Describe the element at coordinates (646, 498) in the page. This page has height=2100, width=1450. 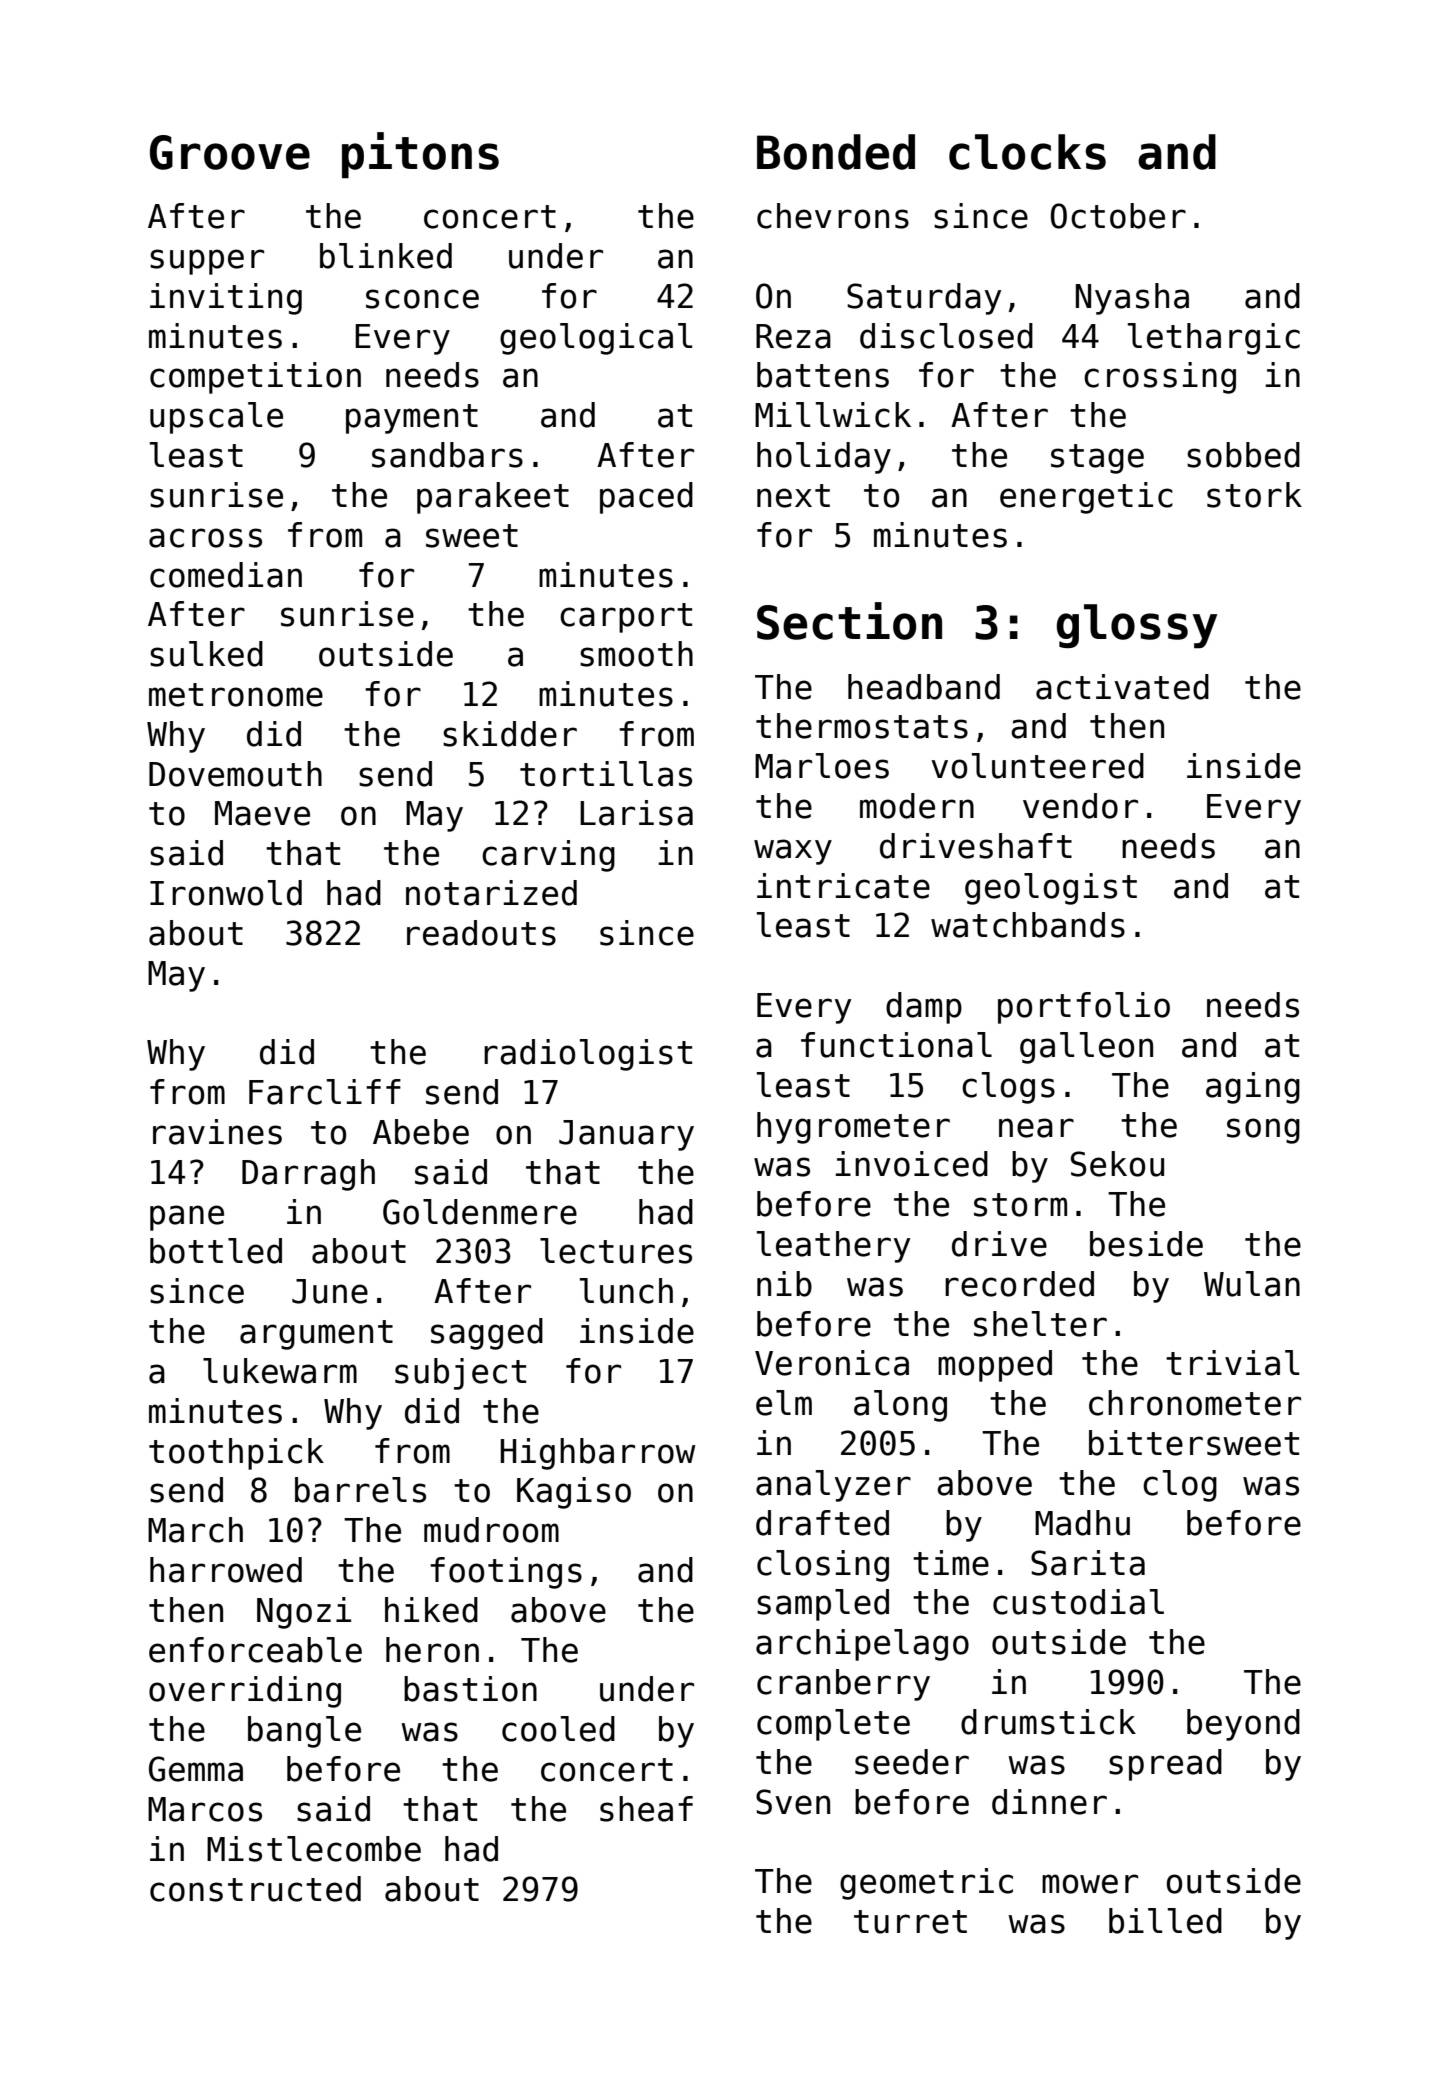
I see `paced` at that location.
